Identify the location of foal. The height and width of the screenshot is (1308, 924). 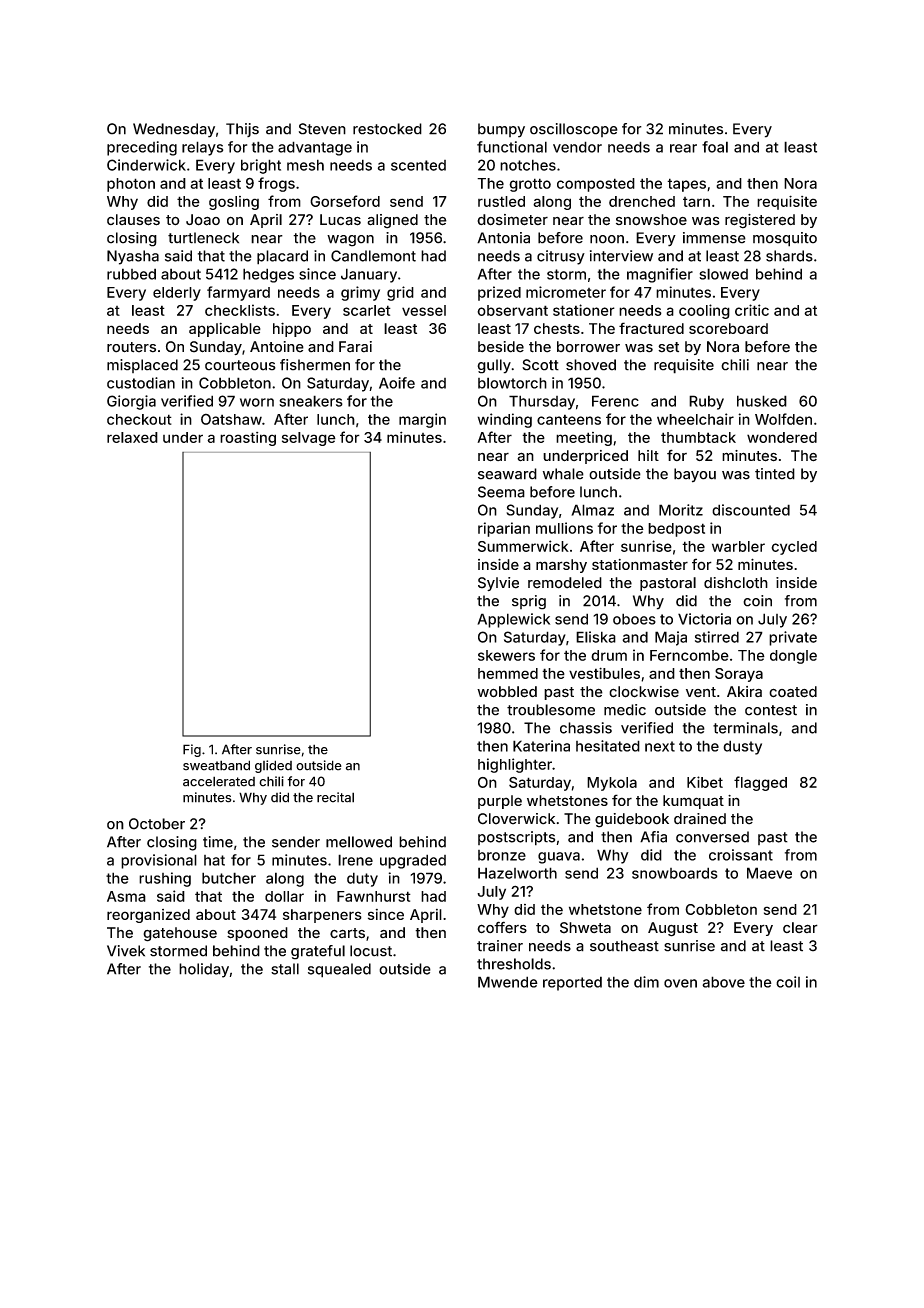
(715, 147).
